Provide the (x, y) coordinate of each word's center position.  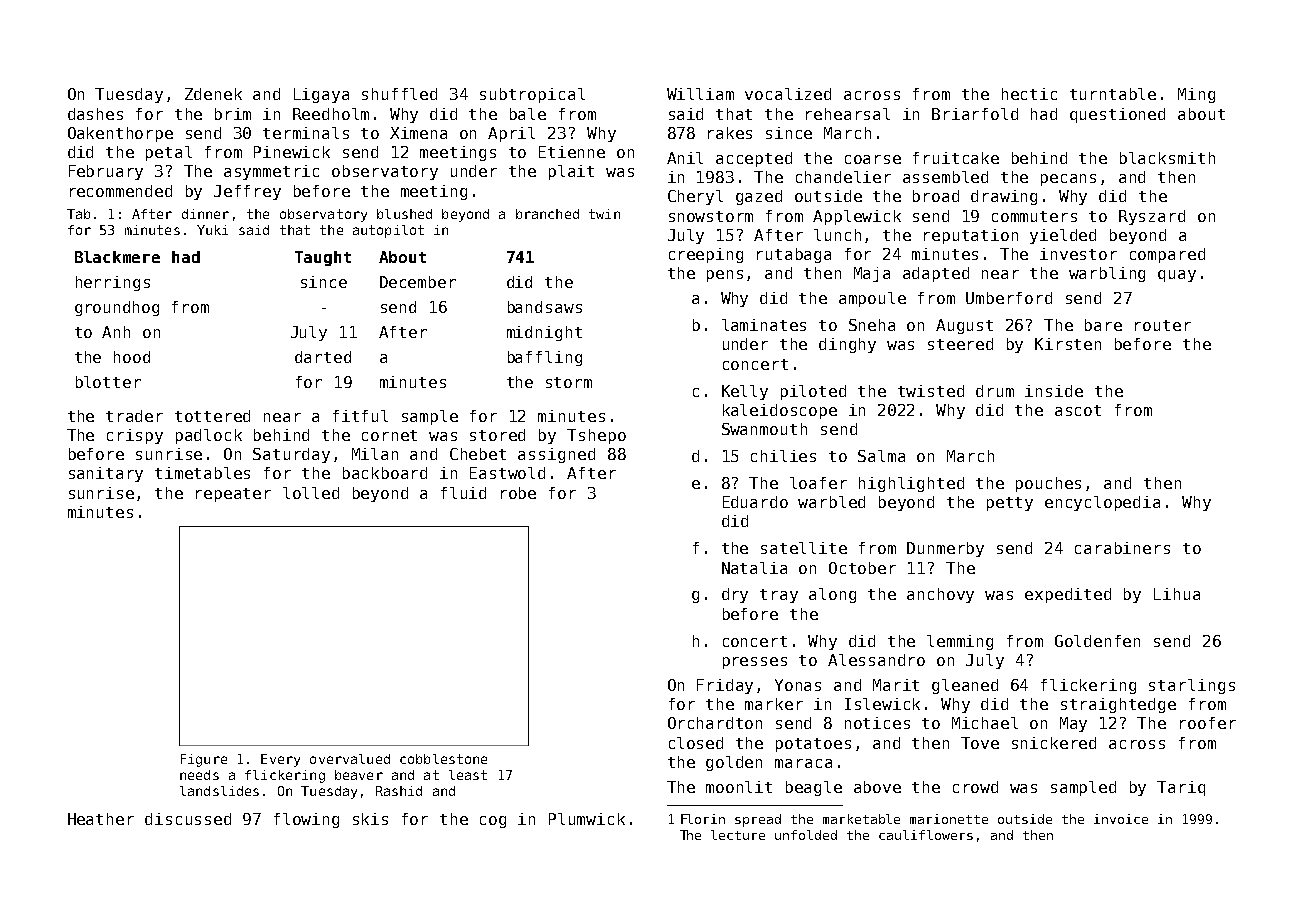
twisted (931, 391)
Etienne (572, 152)
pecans (1068, 180)
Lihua (1177, 594)
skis (370, 819)
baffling (545, 358)
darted (323, 357)
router (1163, 325)
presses (755, 663)
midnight (544, 333)
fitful (360, 416)
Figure (204, 760)
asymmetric (271, 172)
